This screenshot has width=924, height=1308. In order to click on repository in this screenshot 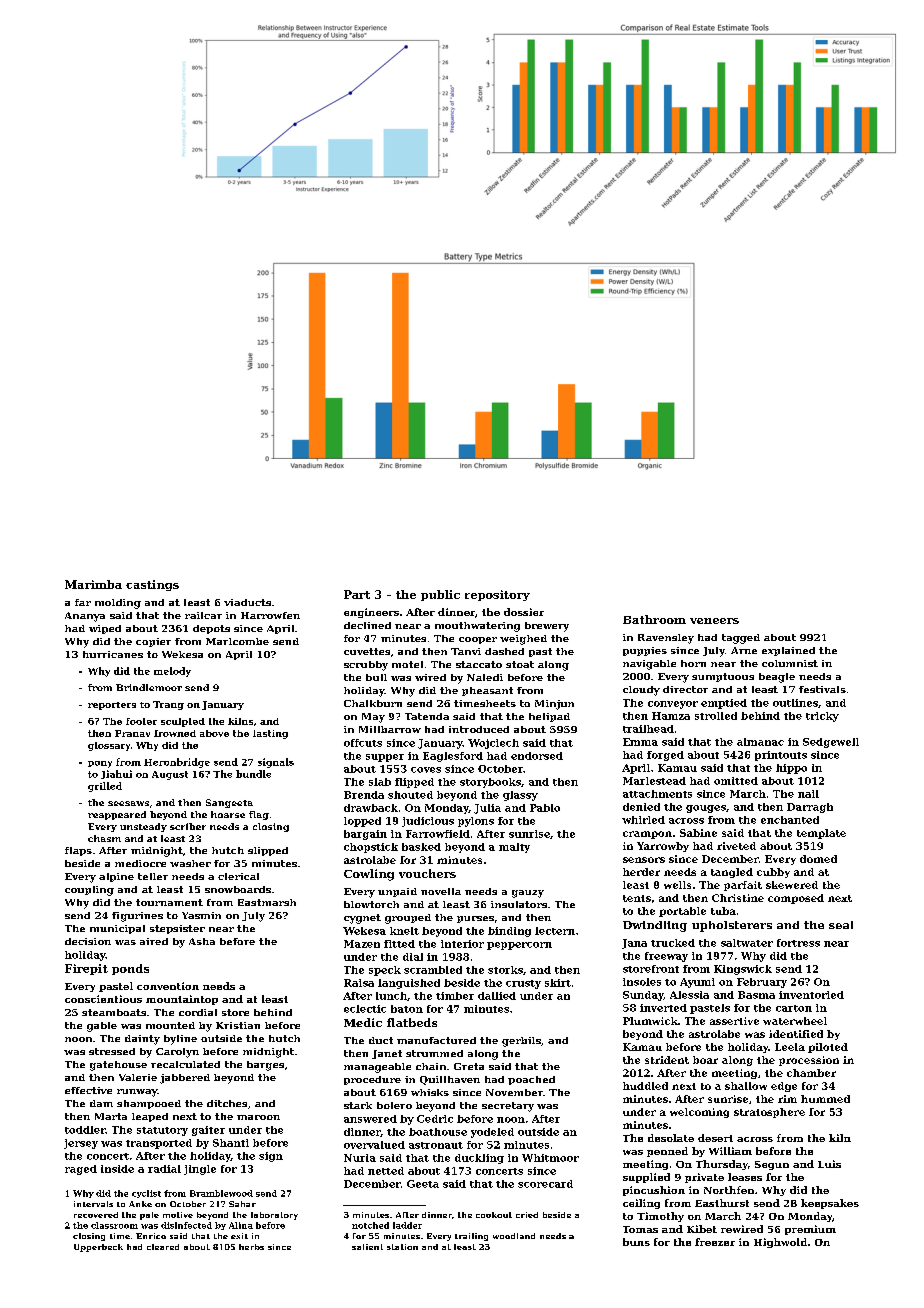, I will do `click(497, 595)`.
